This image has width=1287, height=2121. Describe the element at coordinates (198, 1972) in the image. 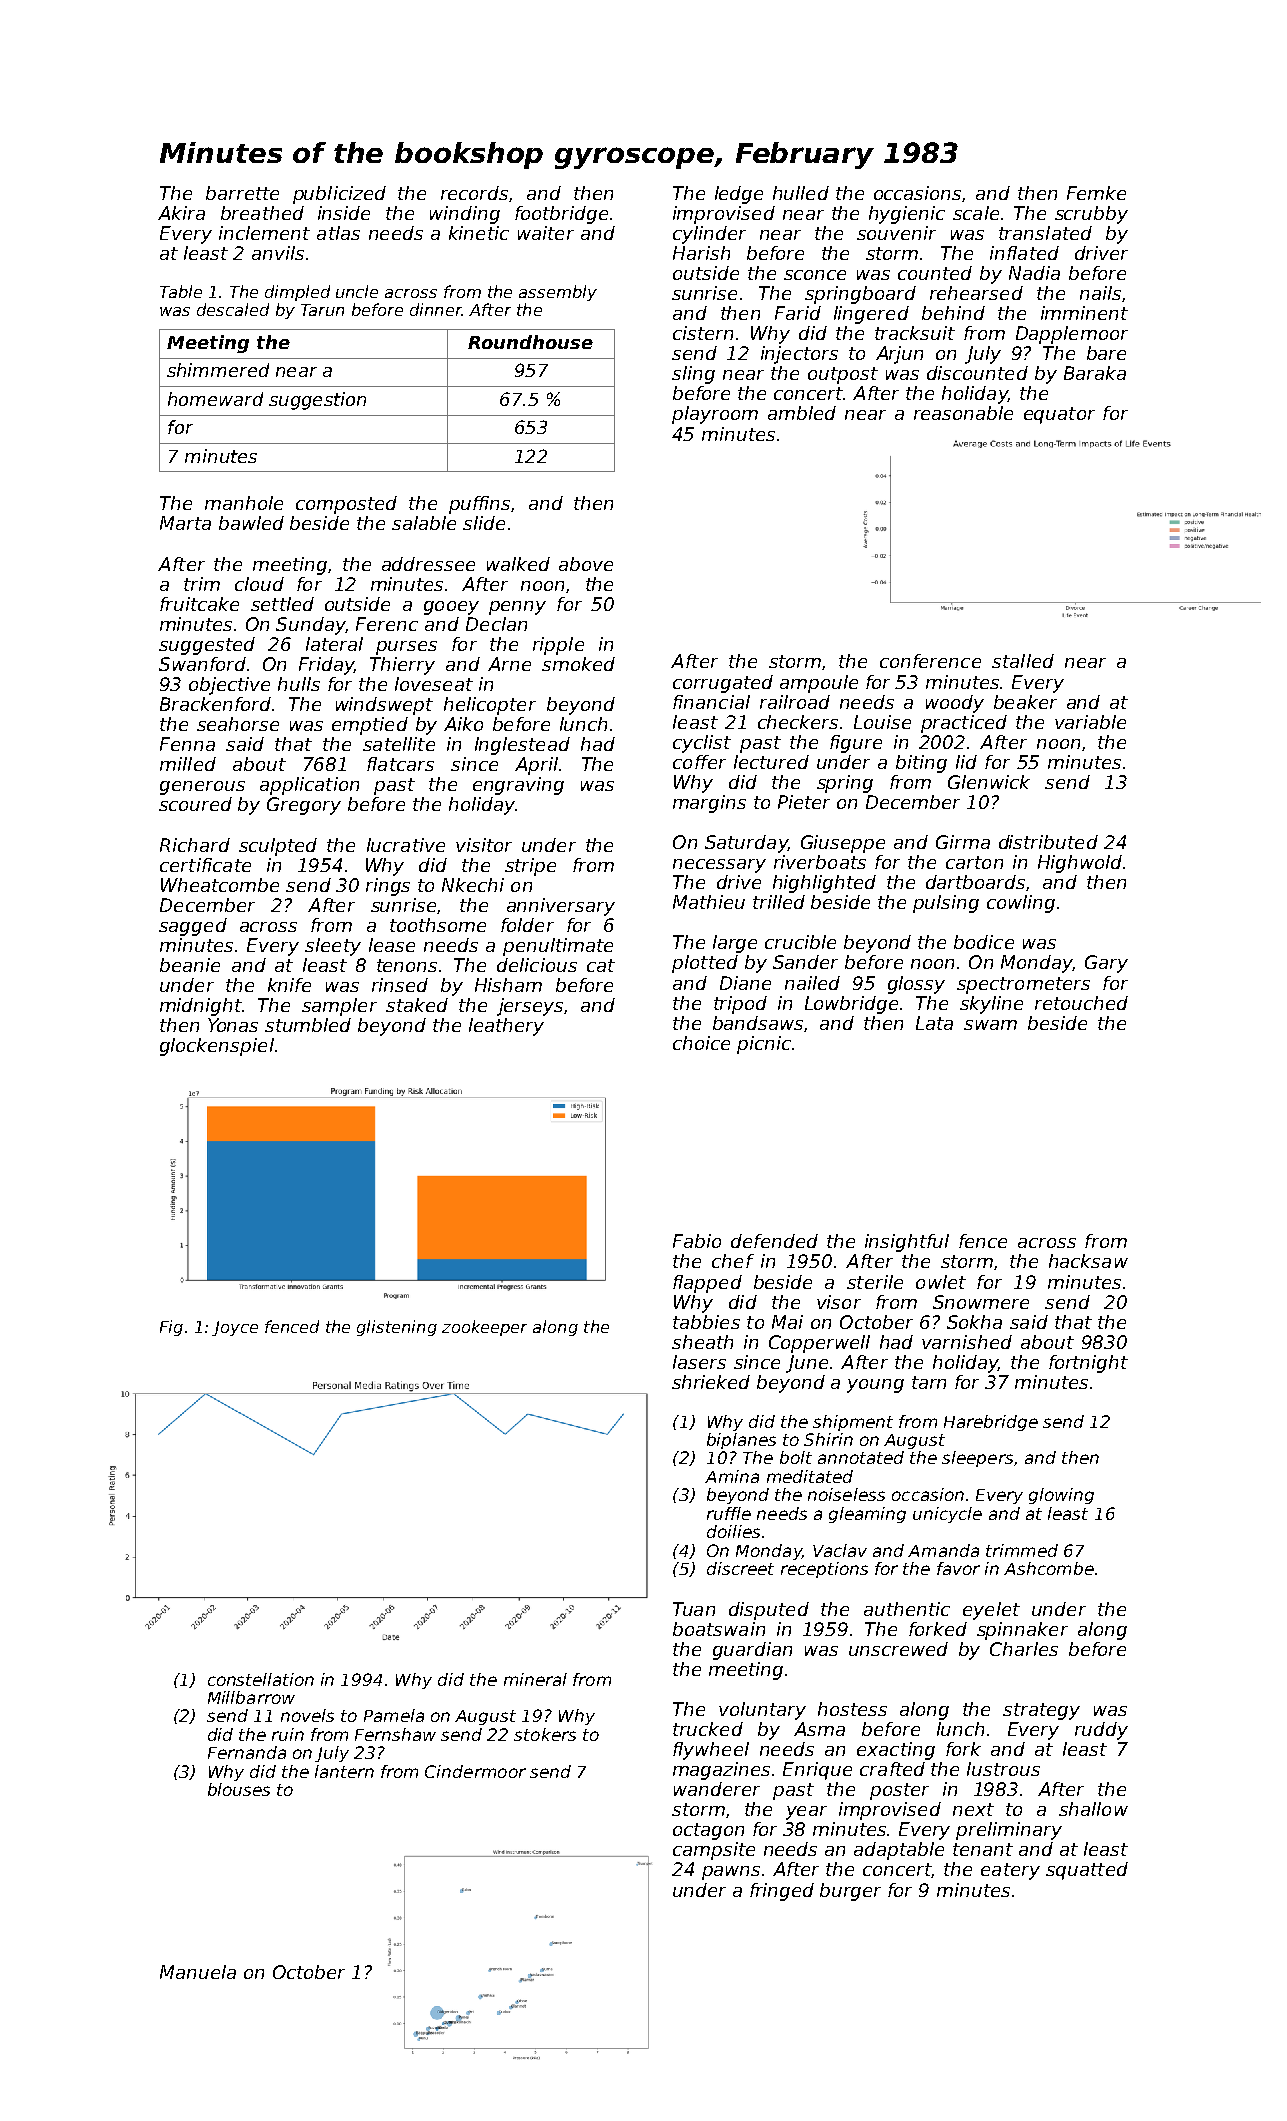

I see `Manuela` at that location.
